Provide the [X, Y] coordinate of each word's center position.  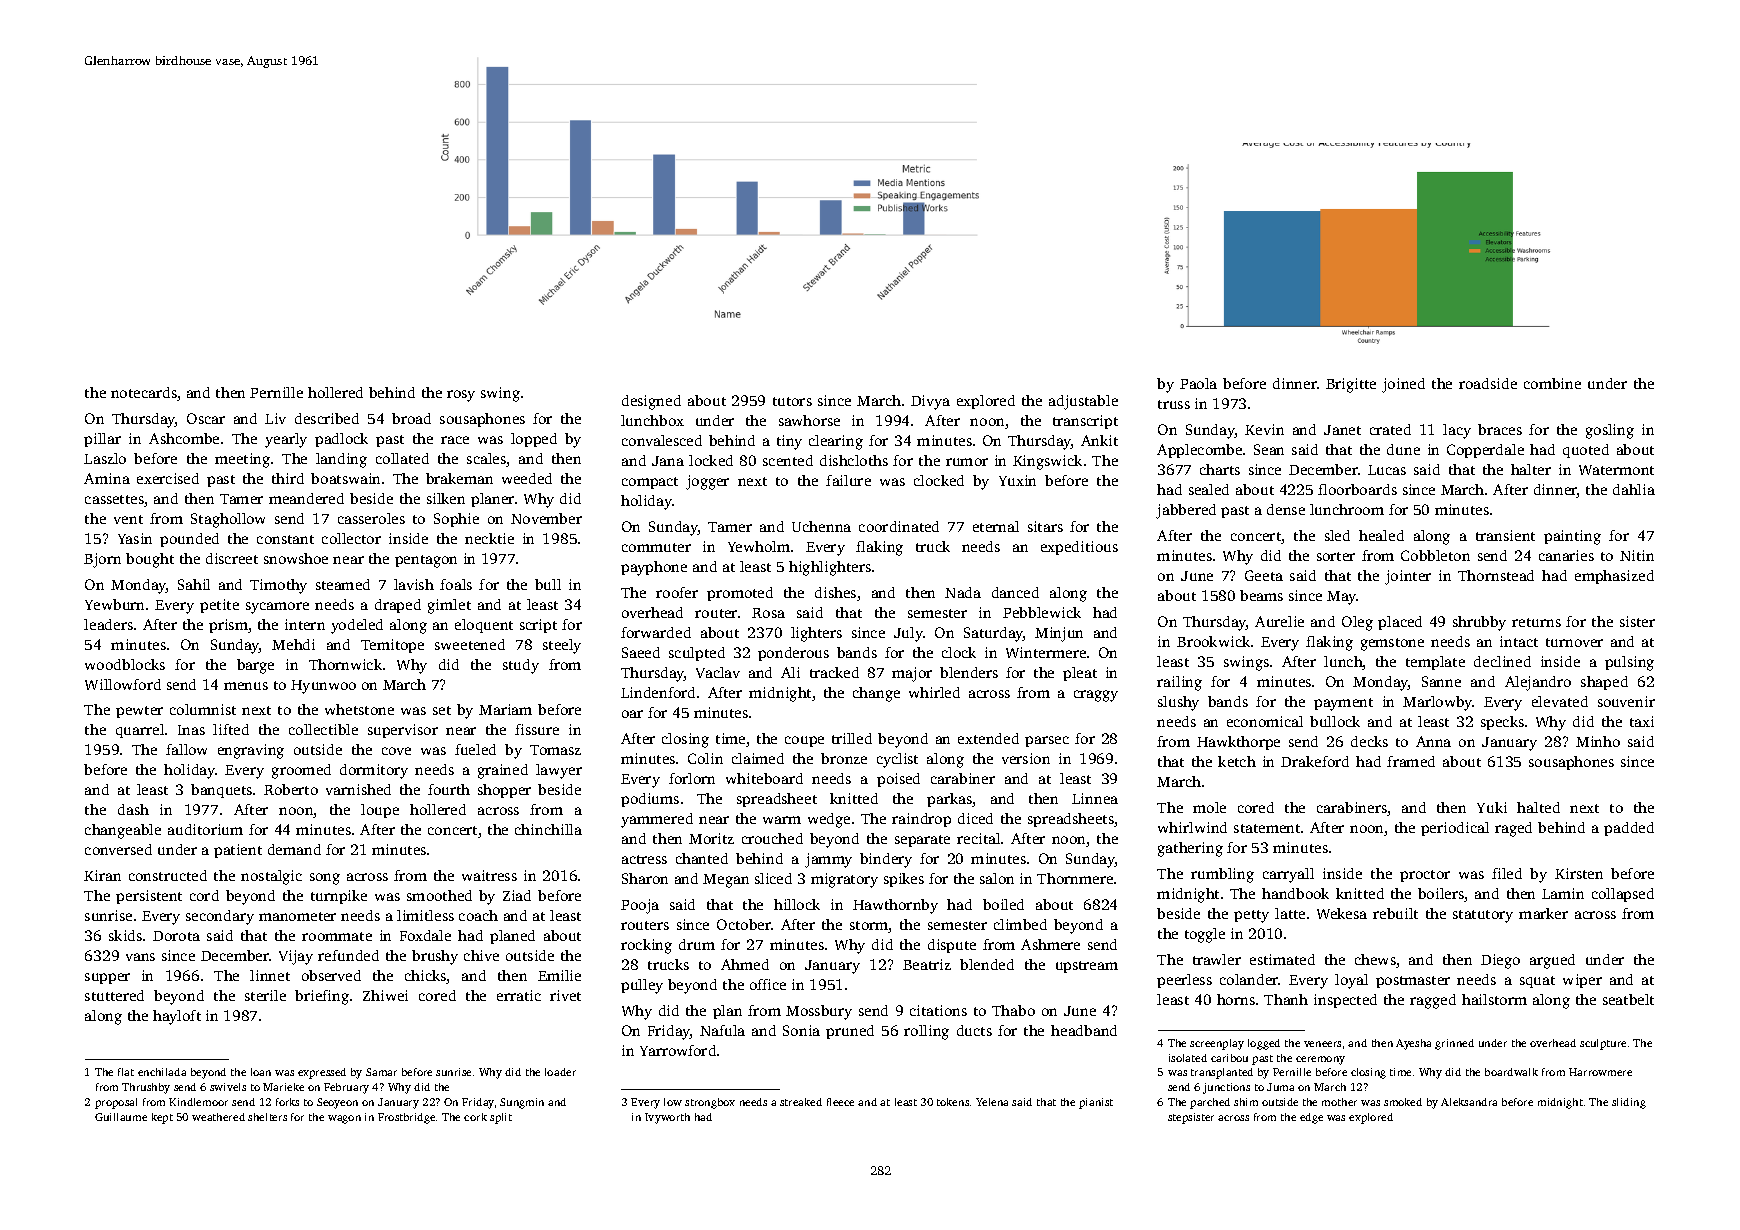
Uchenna [821, 526]
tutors [792, 401]
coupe [804, 741]
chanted [702, 858]
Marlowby [1438, 703]
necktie [489, 538]
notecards [144, 392]
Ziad [517, 895]
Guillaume [121, 1117]
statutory [1483, 916]
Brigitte [1351, 385]
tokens [953, 1102]
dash [133, 809]
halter [1531, 469]
